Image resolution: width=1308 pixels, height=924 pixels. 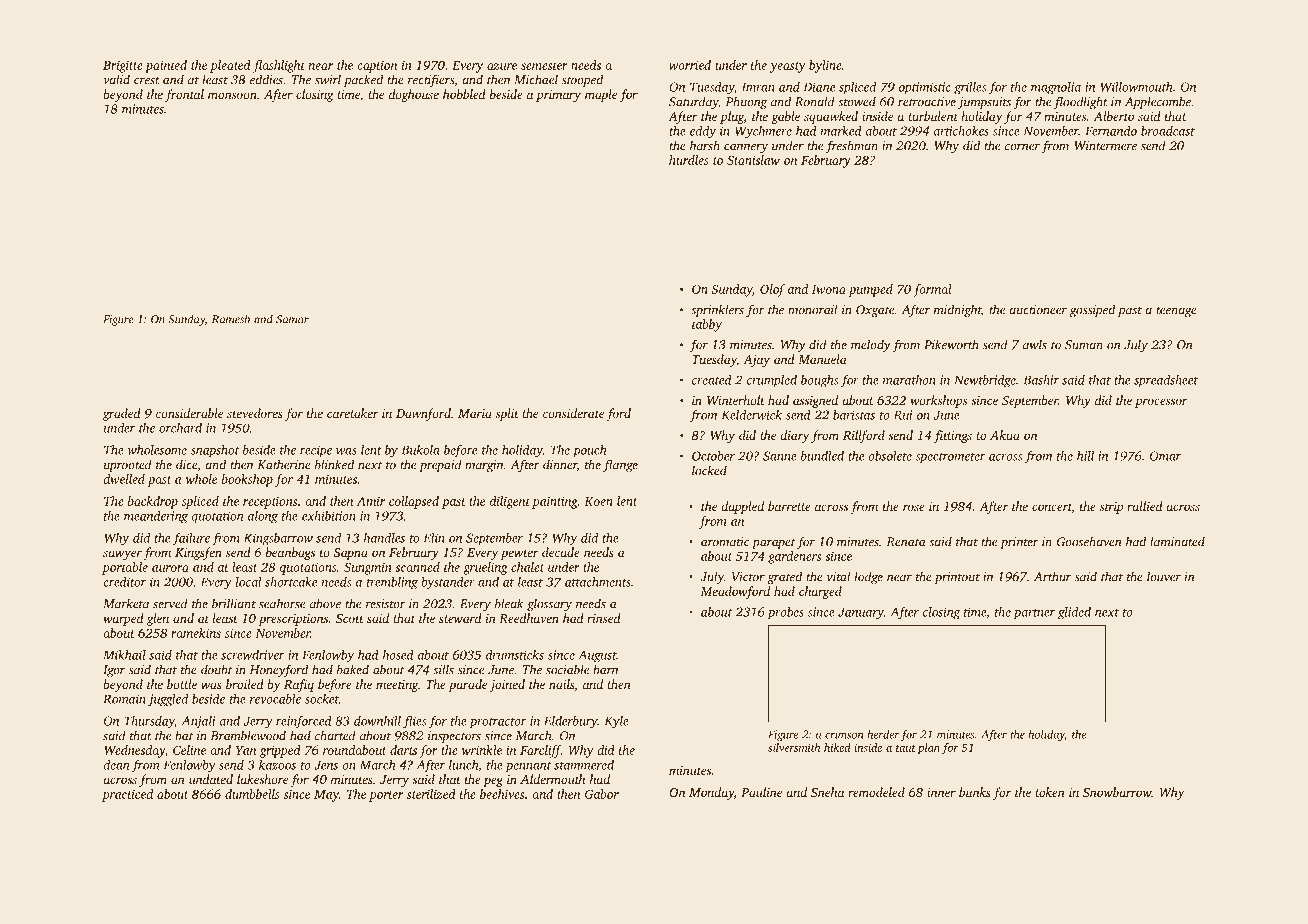 What do you see at coordinates (763, 132) in the screenshot?
I see `Wychmere` at bounding box center [763, 132].
